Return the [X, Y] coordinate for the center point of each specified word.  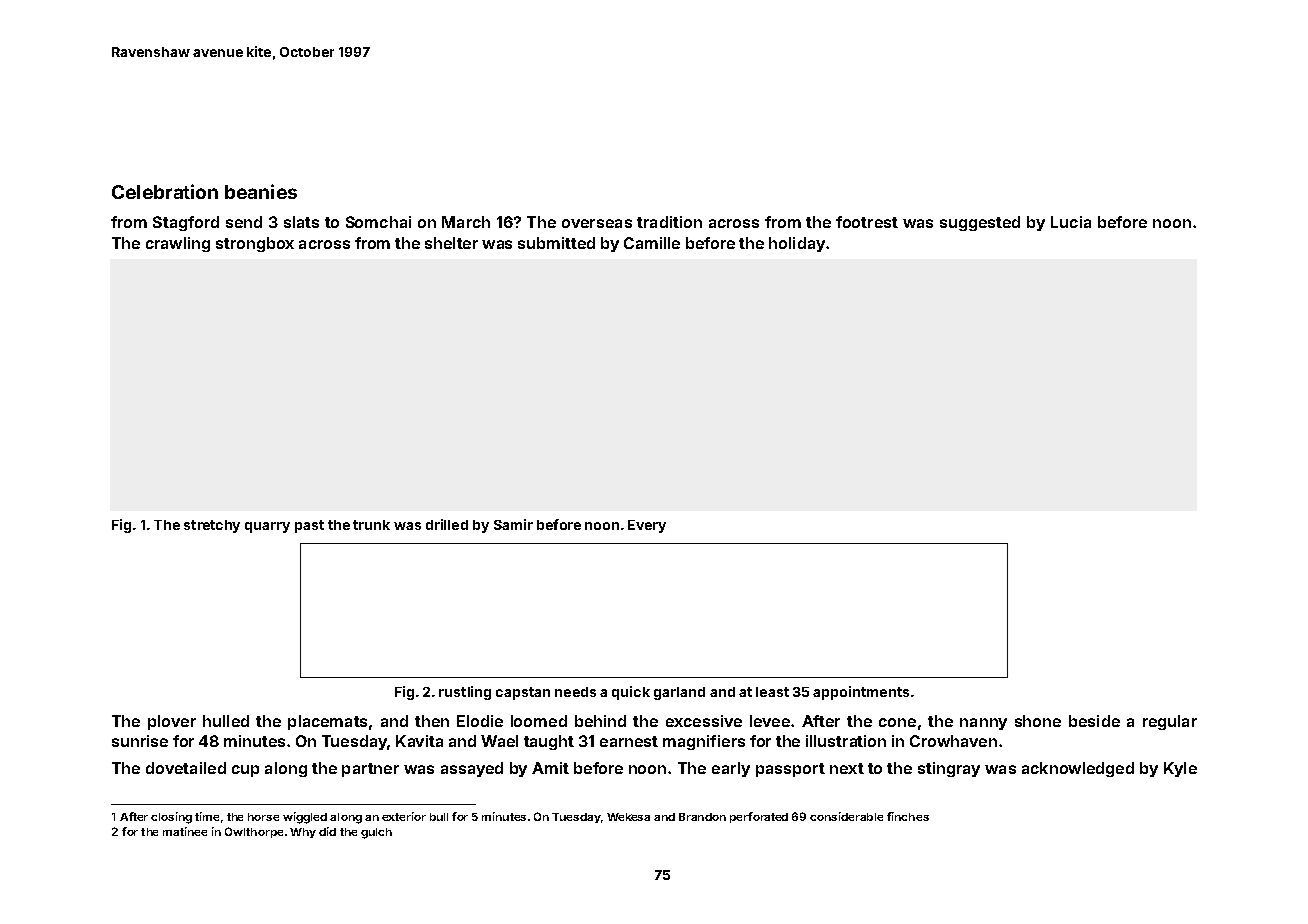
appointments [861, 693]
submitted [556, 243]
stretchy [212, 526]
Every [647, 526]
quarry [267, 527]
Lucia [1071, 222]
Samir [513, 524]
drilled [447, 524]
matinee [185, 831]
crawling [178, 244]
